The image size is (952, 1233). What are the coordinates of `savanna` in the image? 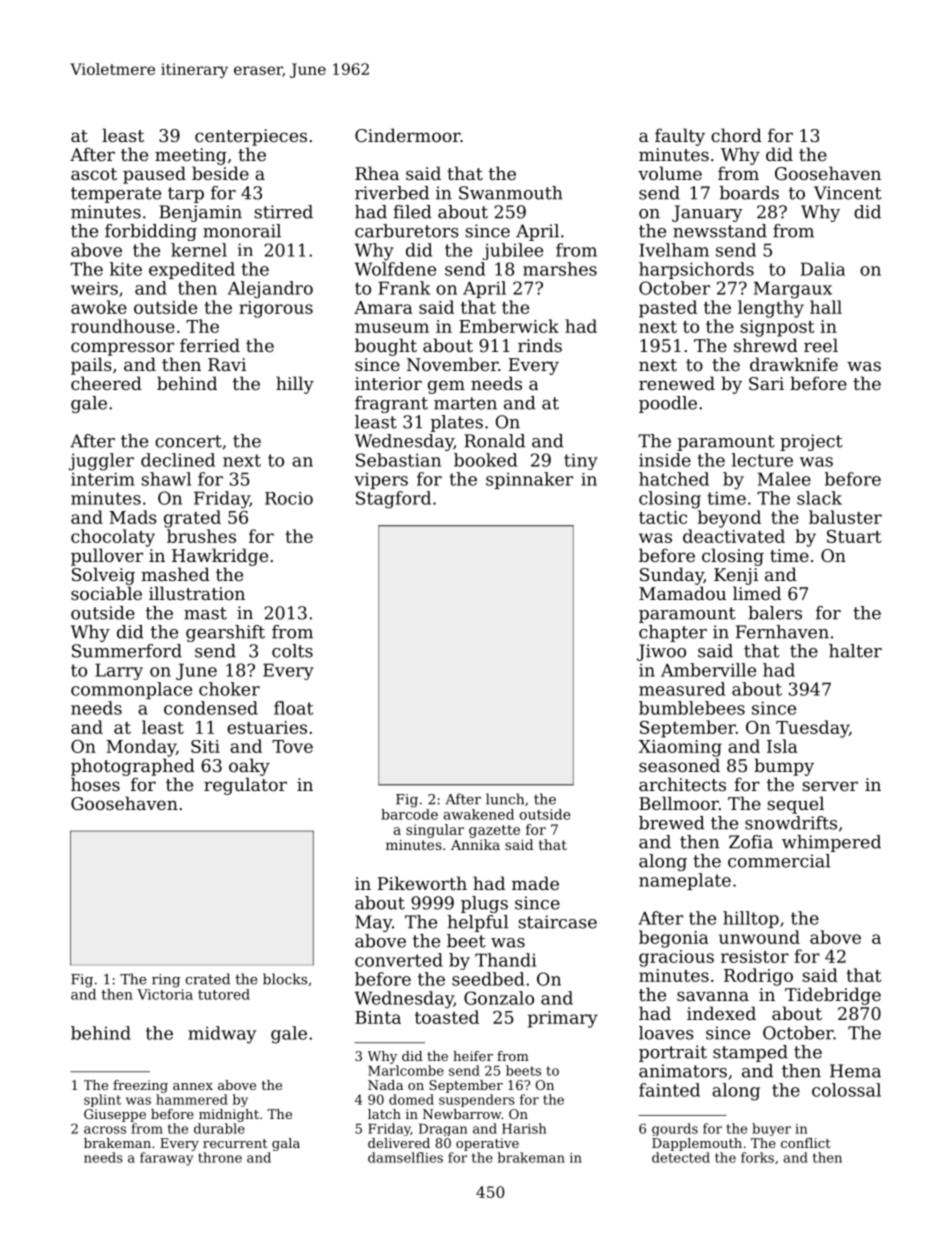 It's located at (713, 996).
